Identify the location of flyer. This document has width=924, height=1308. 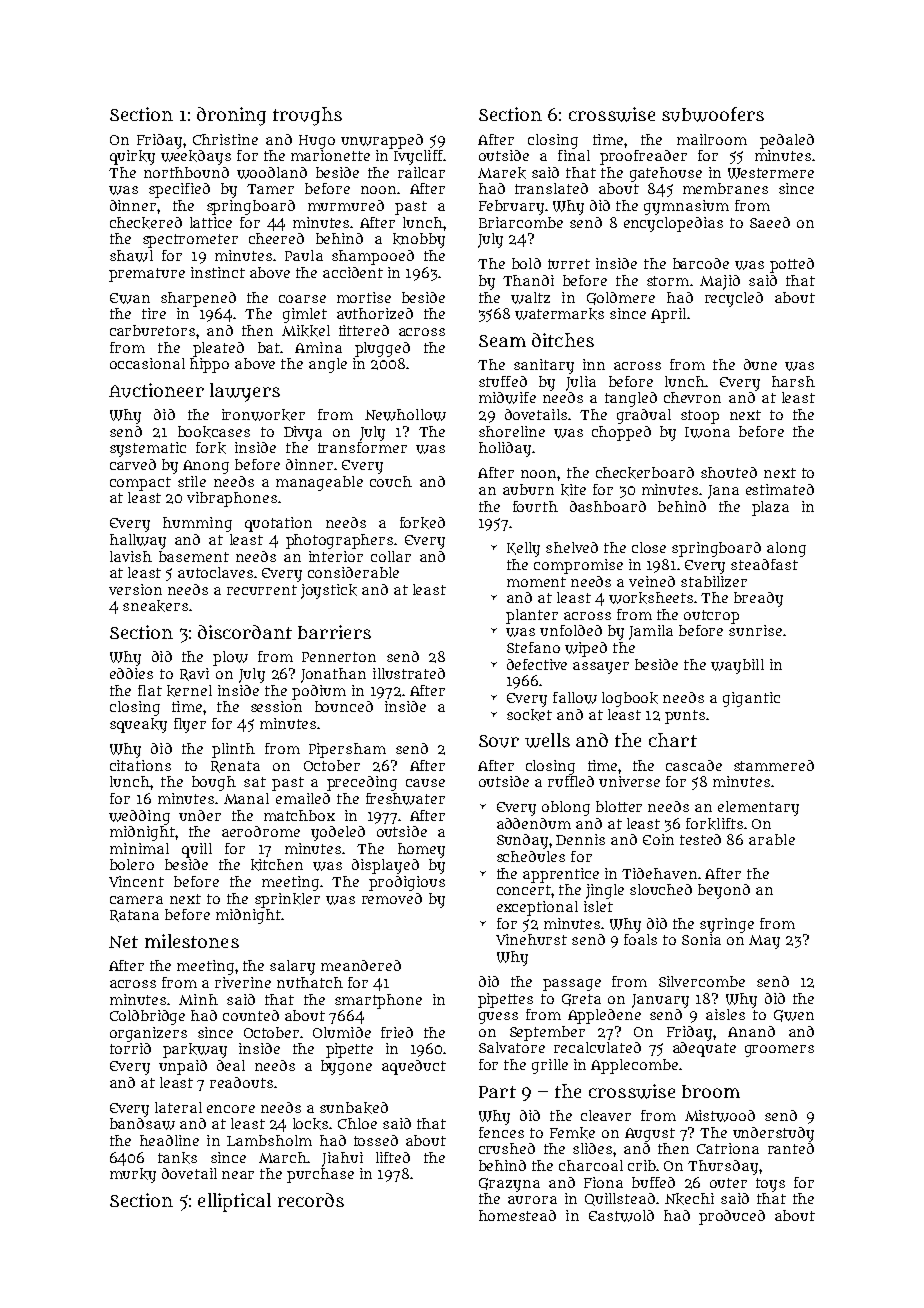
(190, 725).
